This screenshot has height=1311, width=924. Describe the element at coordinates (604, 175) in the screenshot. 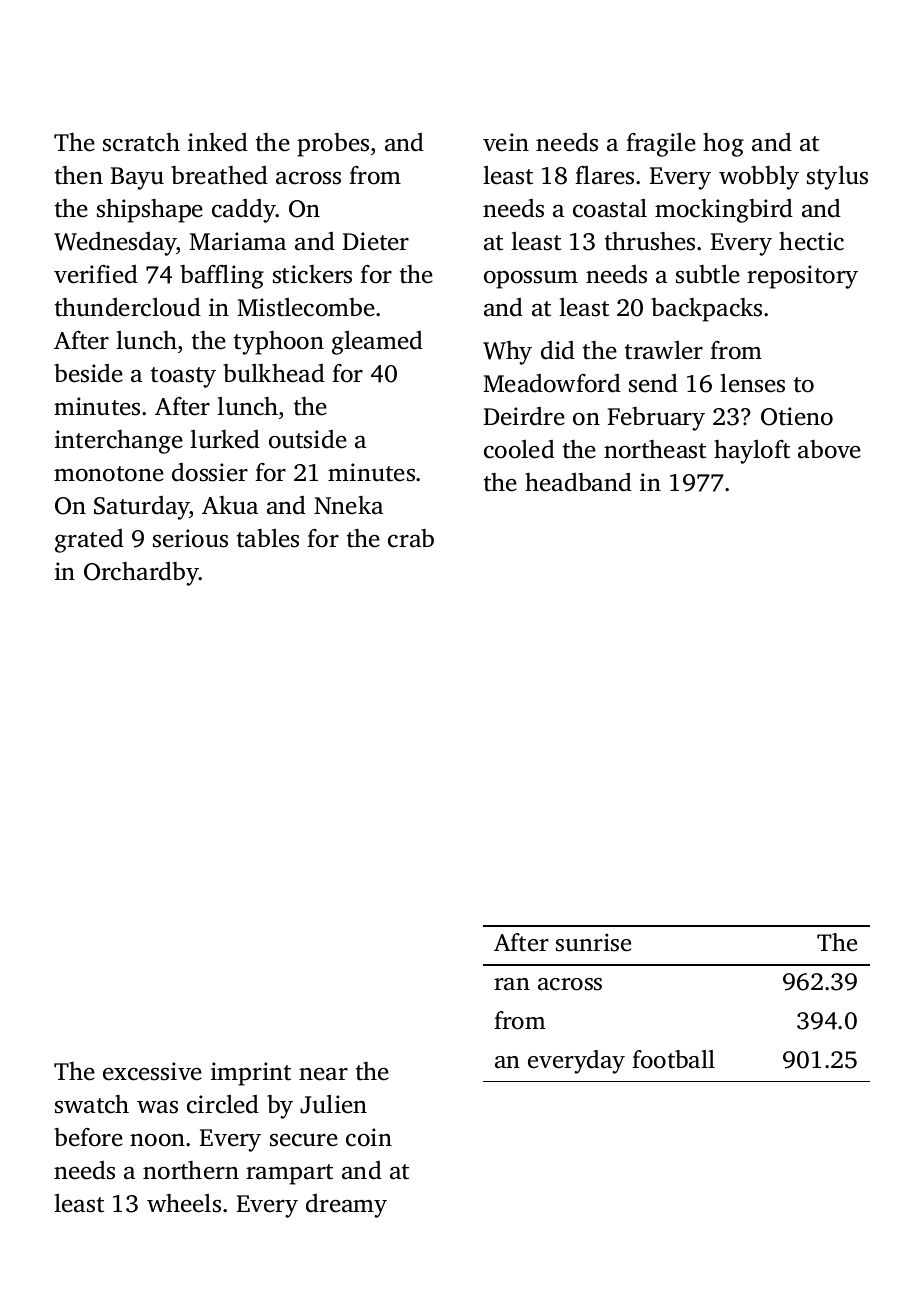

I see `flares` at that location.
